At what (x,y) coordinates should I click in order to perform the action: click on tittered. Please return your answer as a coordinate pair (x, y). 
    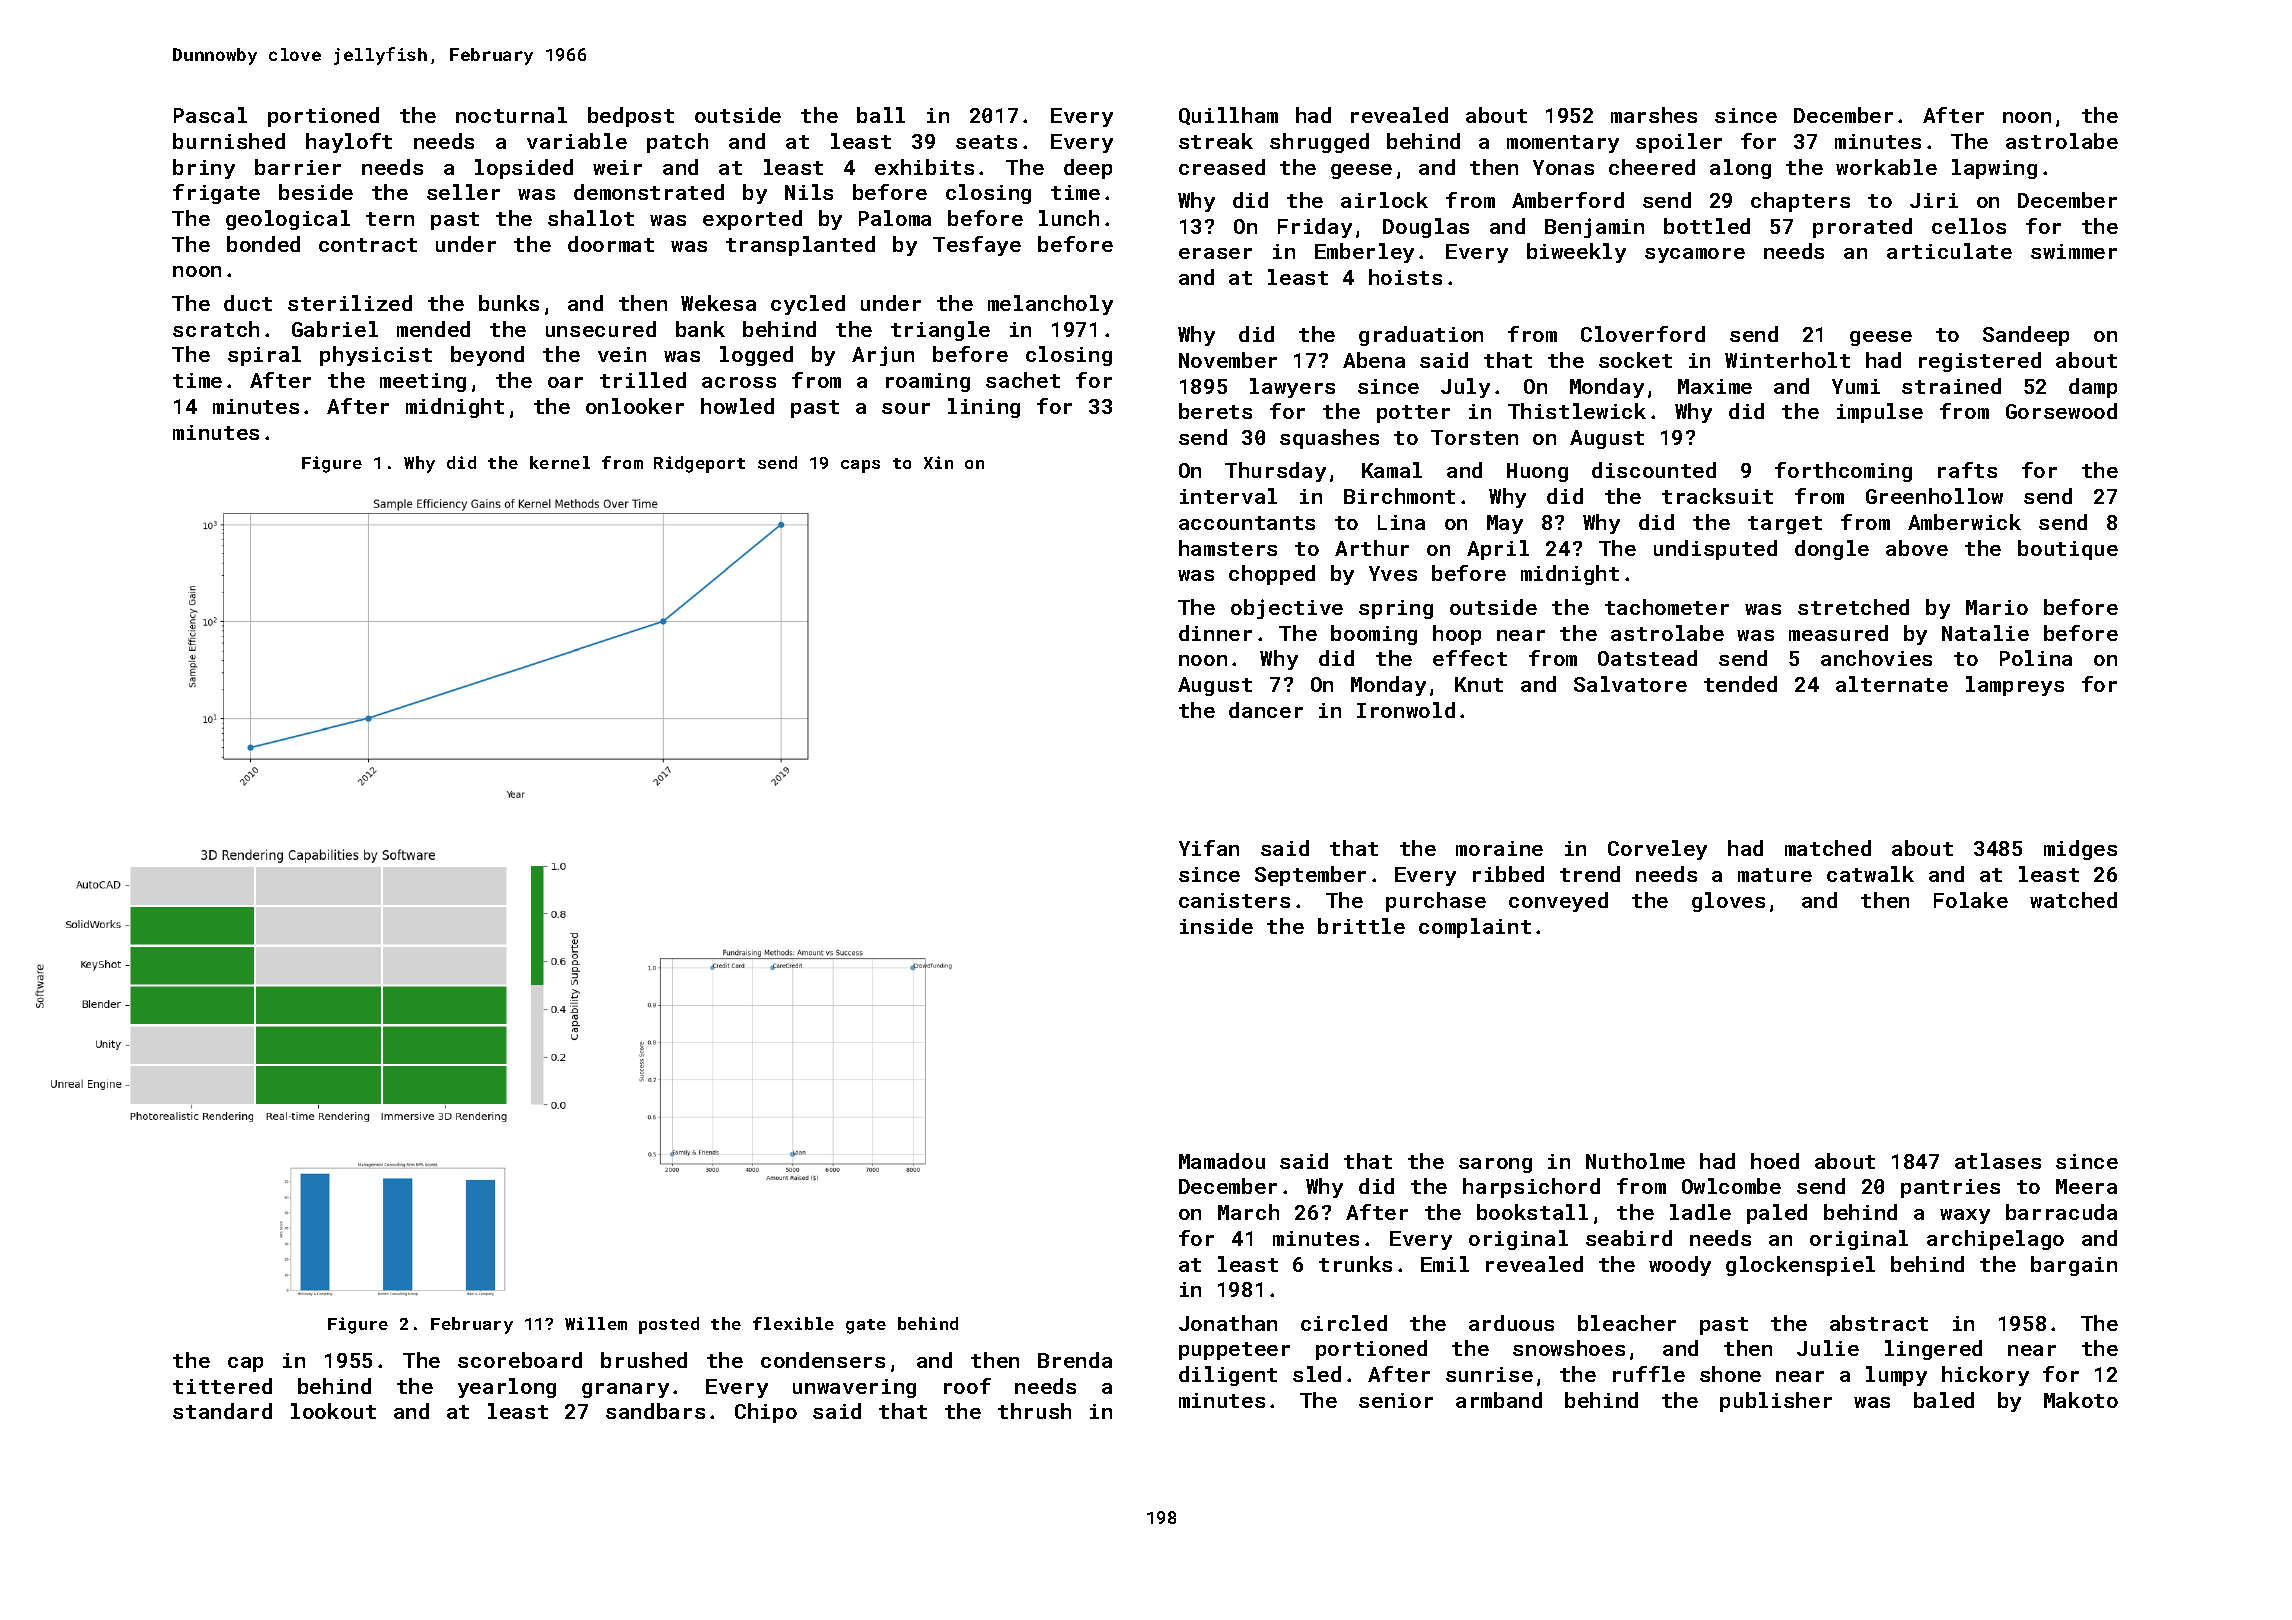
    Looking at the image, I should click on (222, 1386).
